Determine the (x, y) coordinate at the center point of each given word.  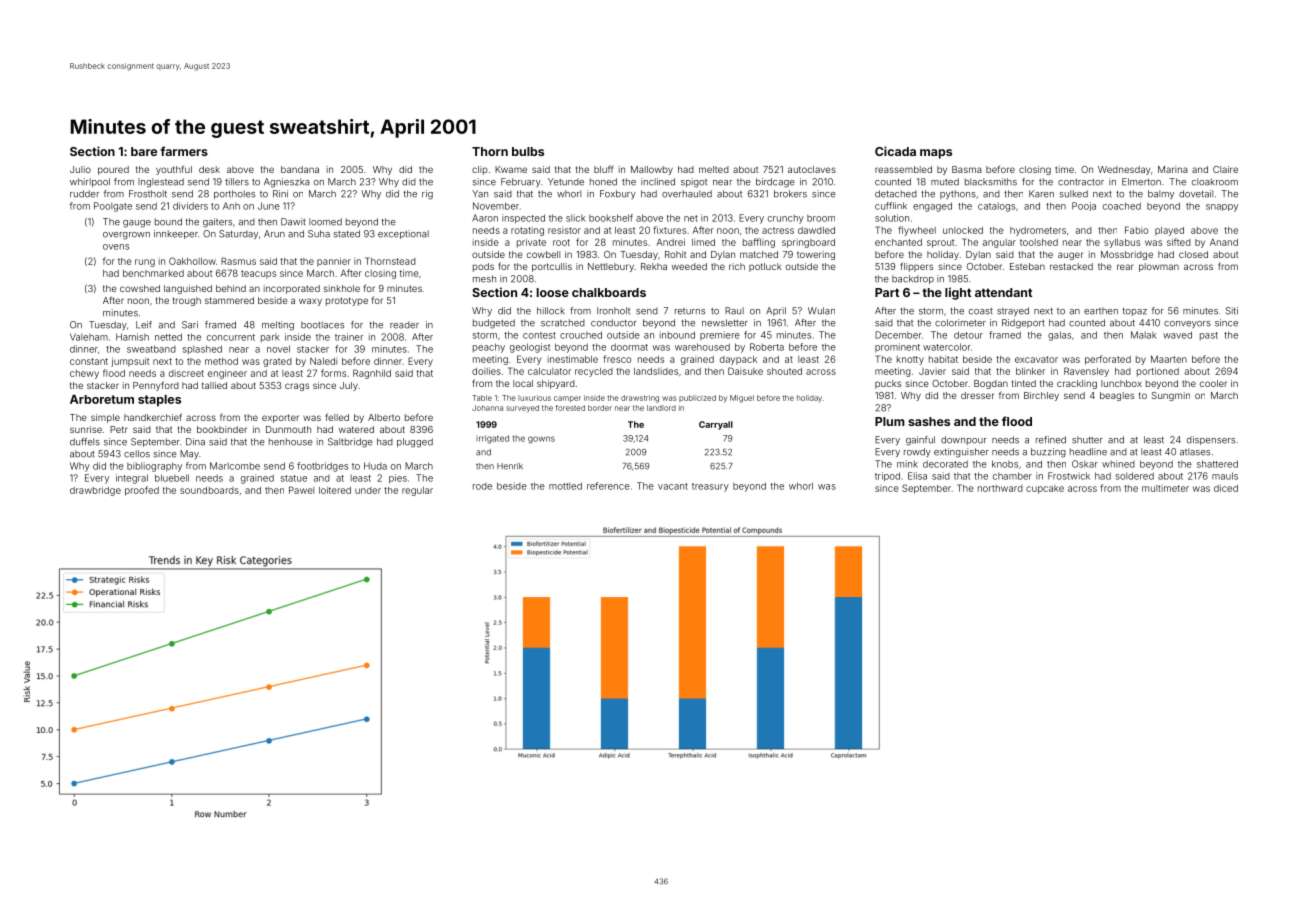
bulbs (528, 151)
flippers (916, 267)
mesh (484, 279)
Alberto (384, 417)
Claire (1225, 169)
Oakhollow (192, 261)
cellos (137, 454)
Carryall (716, 425)
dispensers (1211, 440)
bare (144, 151)
